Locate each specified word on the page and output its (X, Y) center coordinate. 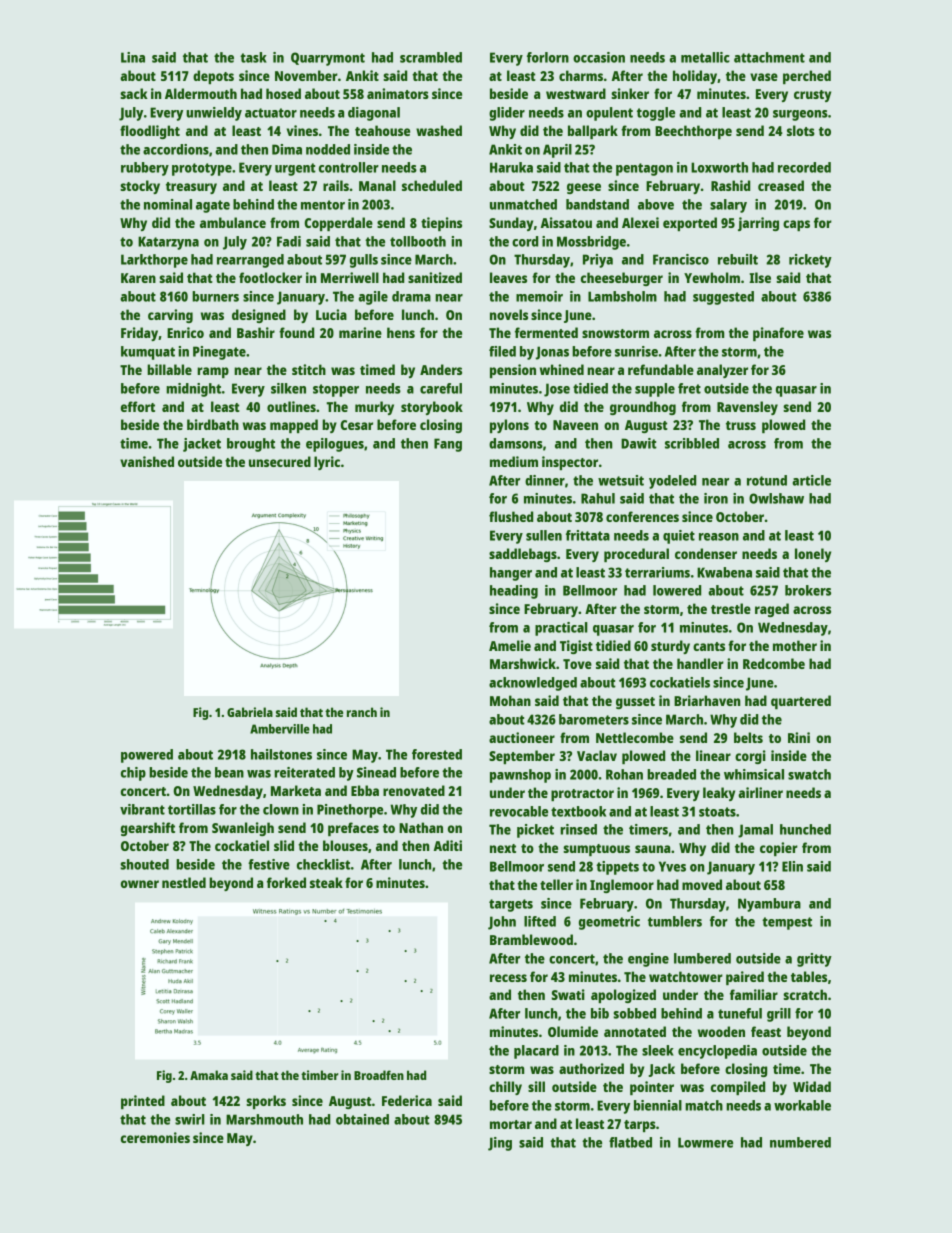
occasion (599, 57)
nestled (184, 882)
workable (802, 1105)
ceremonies (155, 1137)
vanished (147, 461)
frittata (588, 535)
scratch (805, 994)
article (811, 480)
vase (764, 77)
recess (508, 978)
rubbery (145, 169)
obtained (362, 1119)
